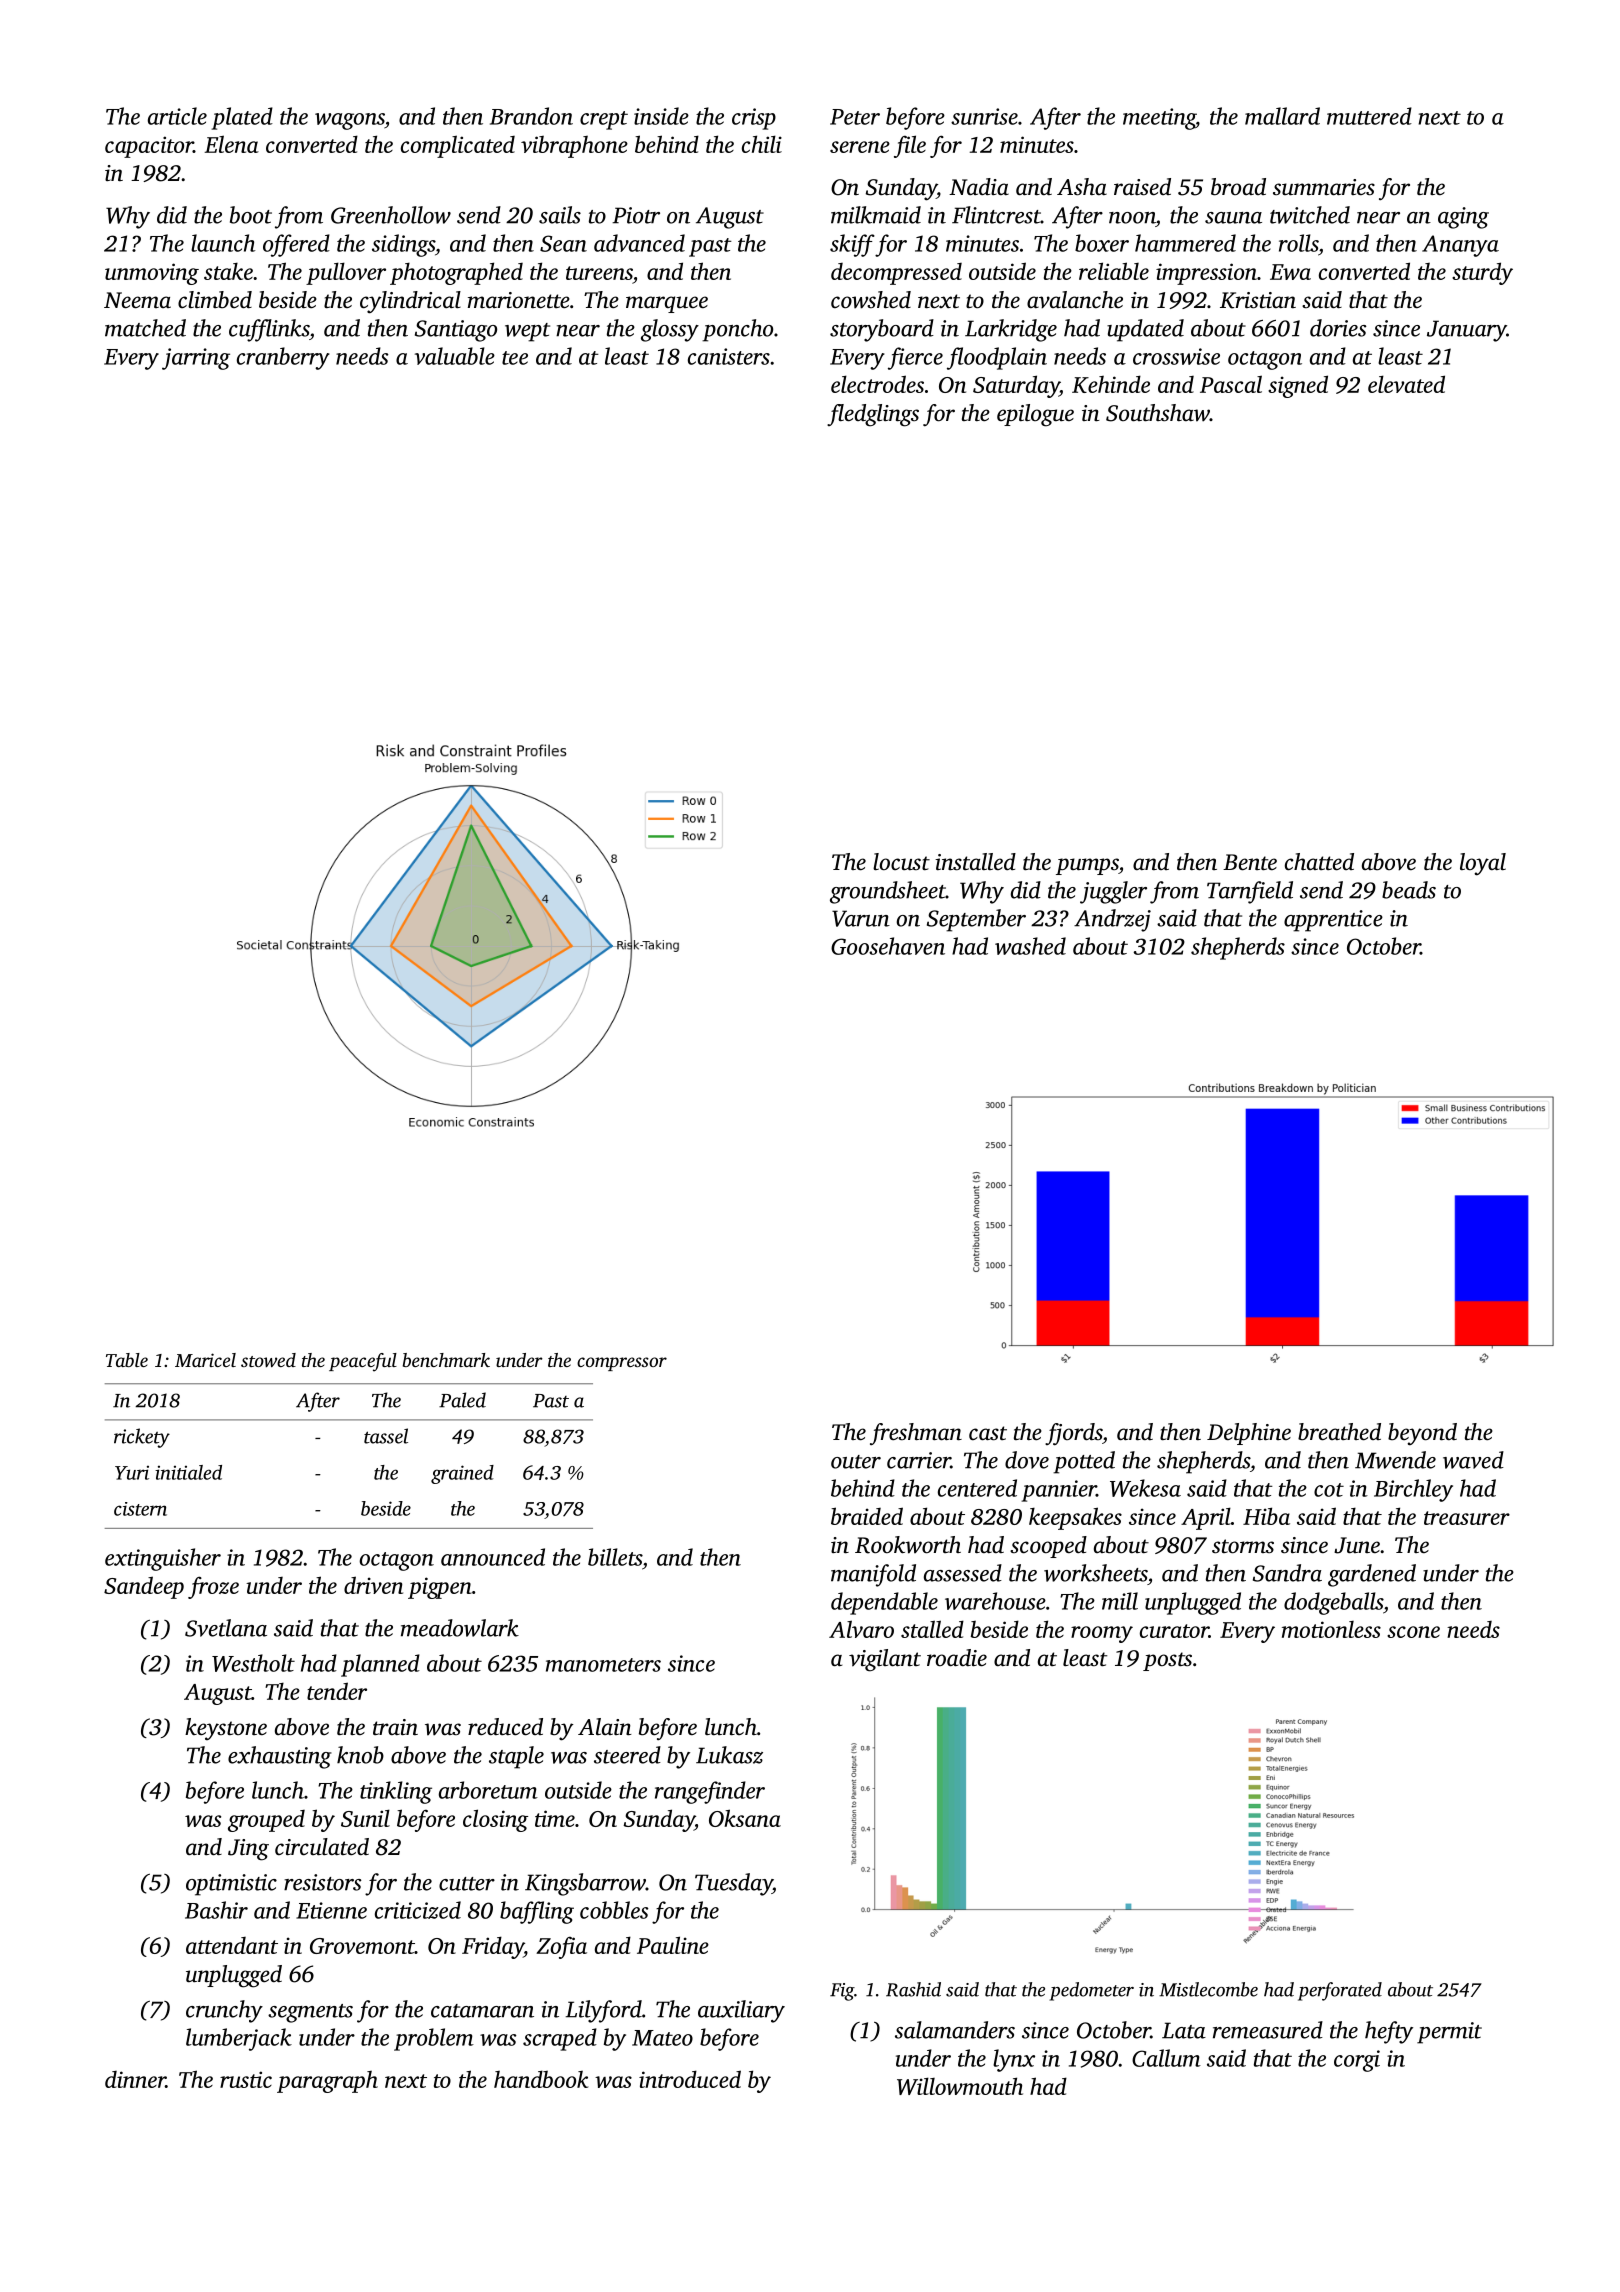 Image resolution: width=1620 pixels, height=2292 pixels. Describe the element at coordinates (622, 1364) in the screenshot. I see `compressor` at that location.
